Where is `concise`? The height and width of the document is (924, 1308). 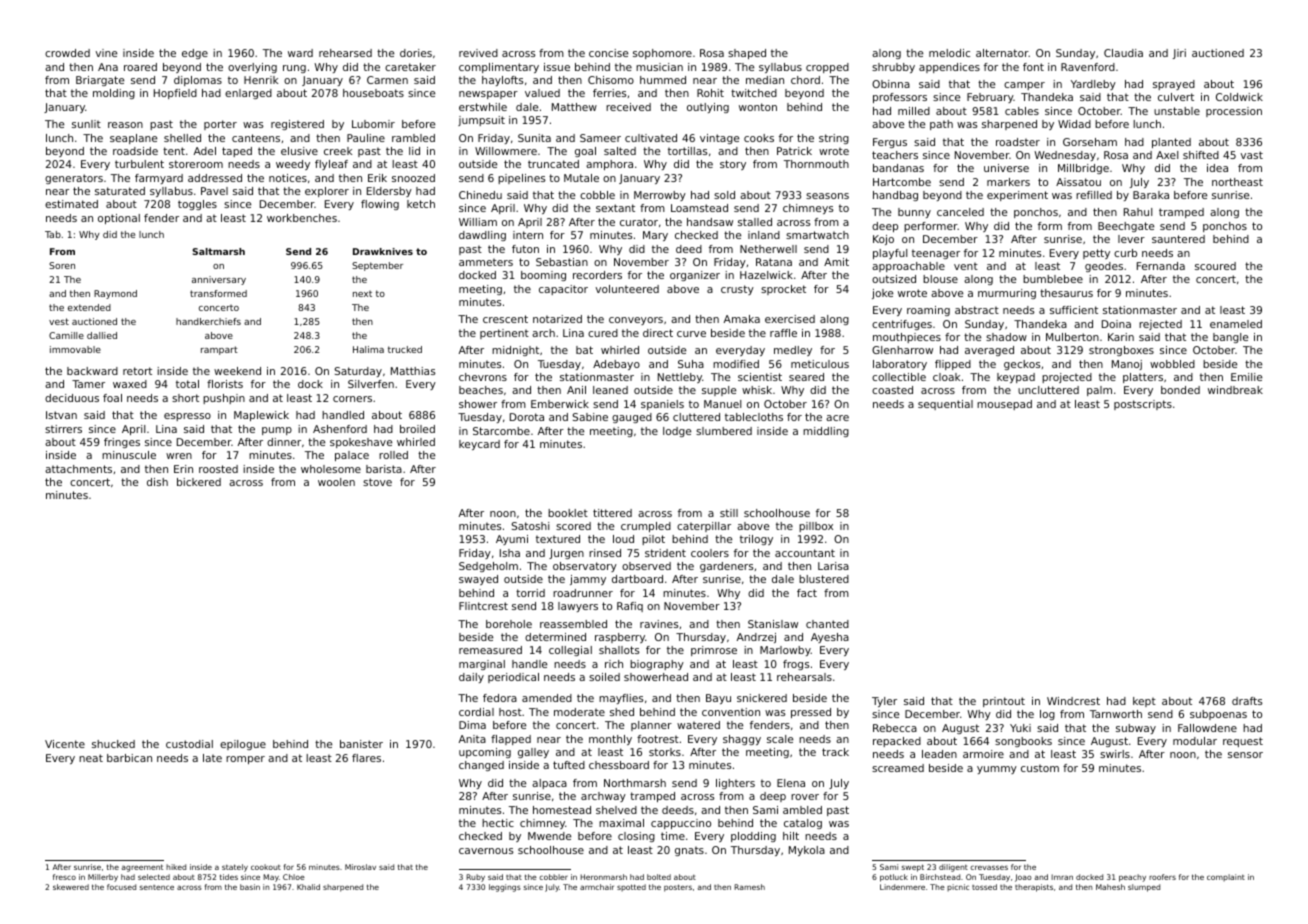
concise is located at coordinates (608, 53).
